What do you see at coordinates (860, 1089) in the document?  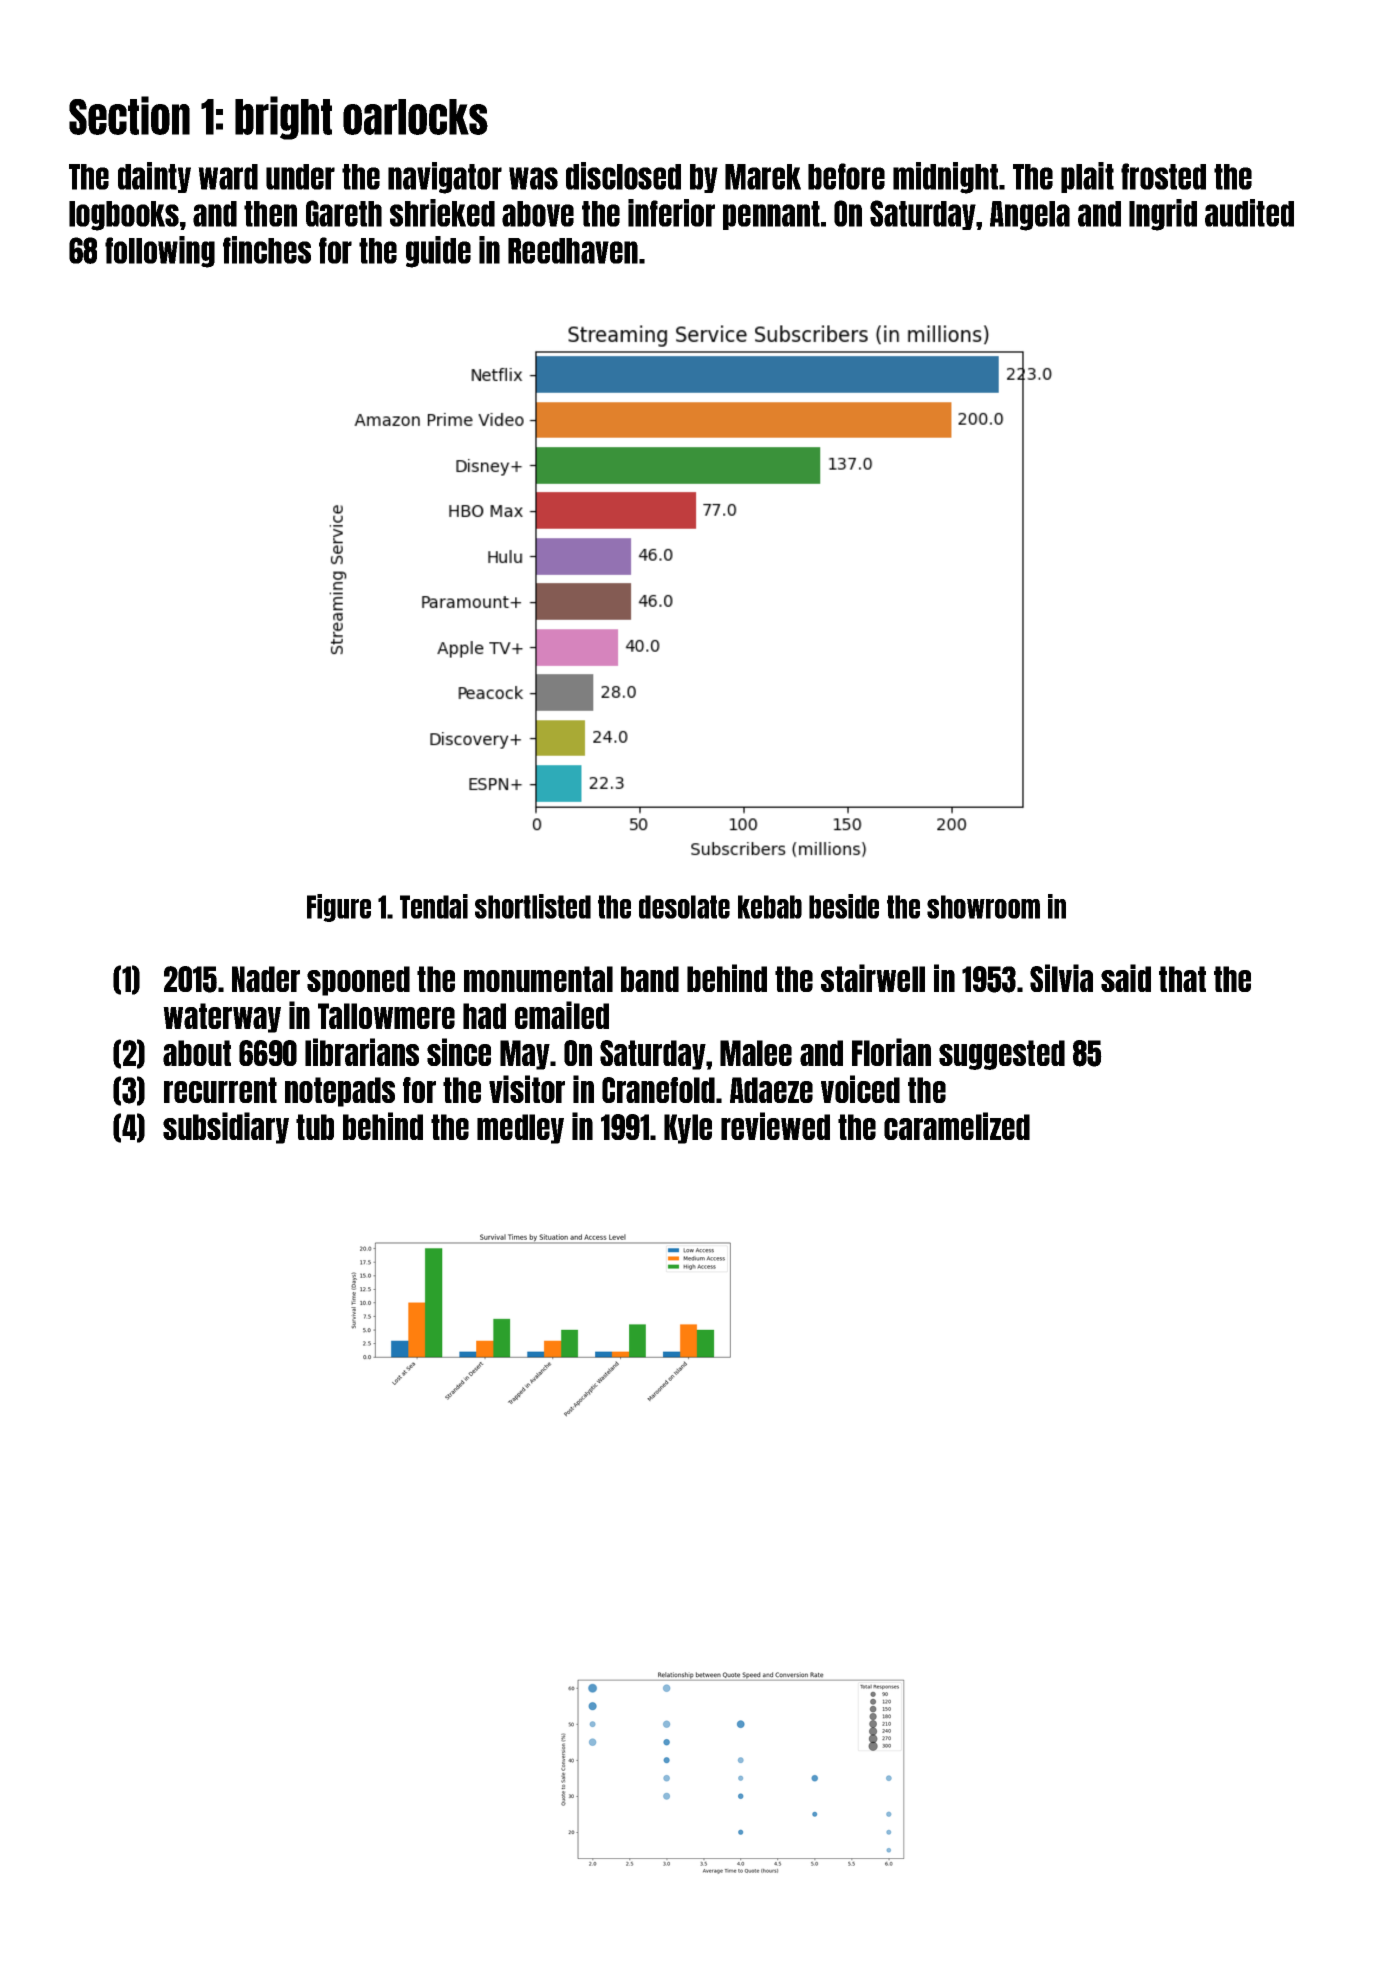 I see `voiced` at bounding box center [860, 1089].
